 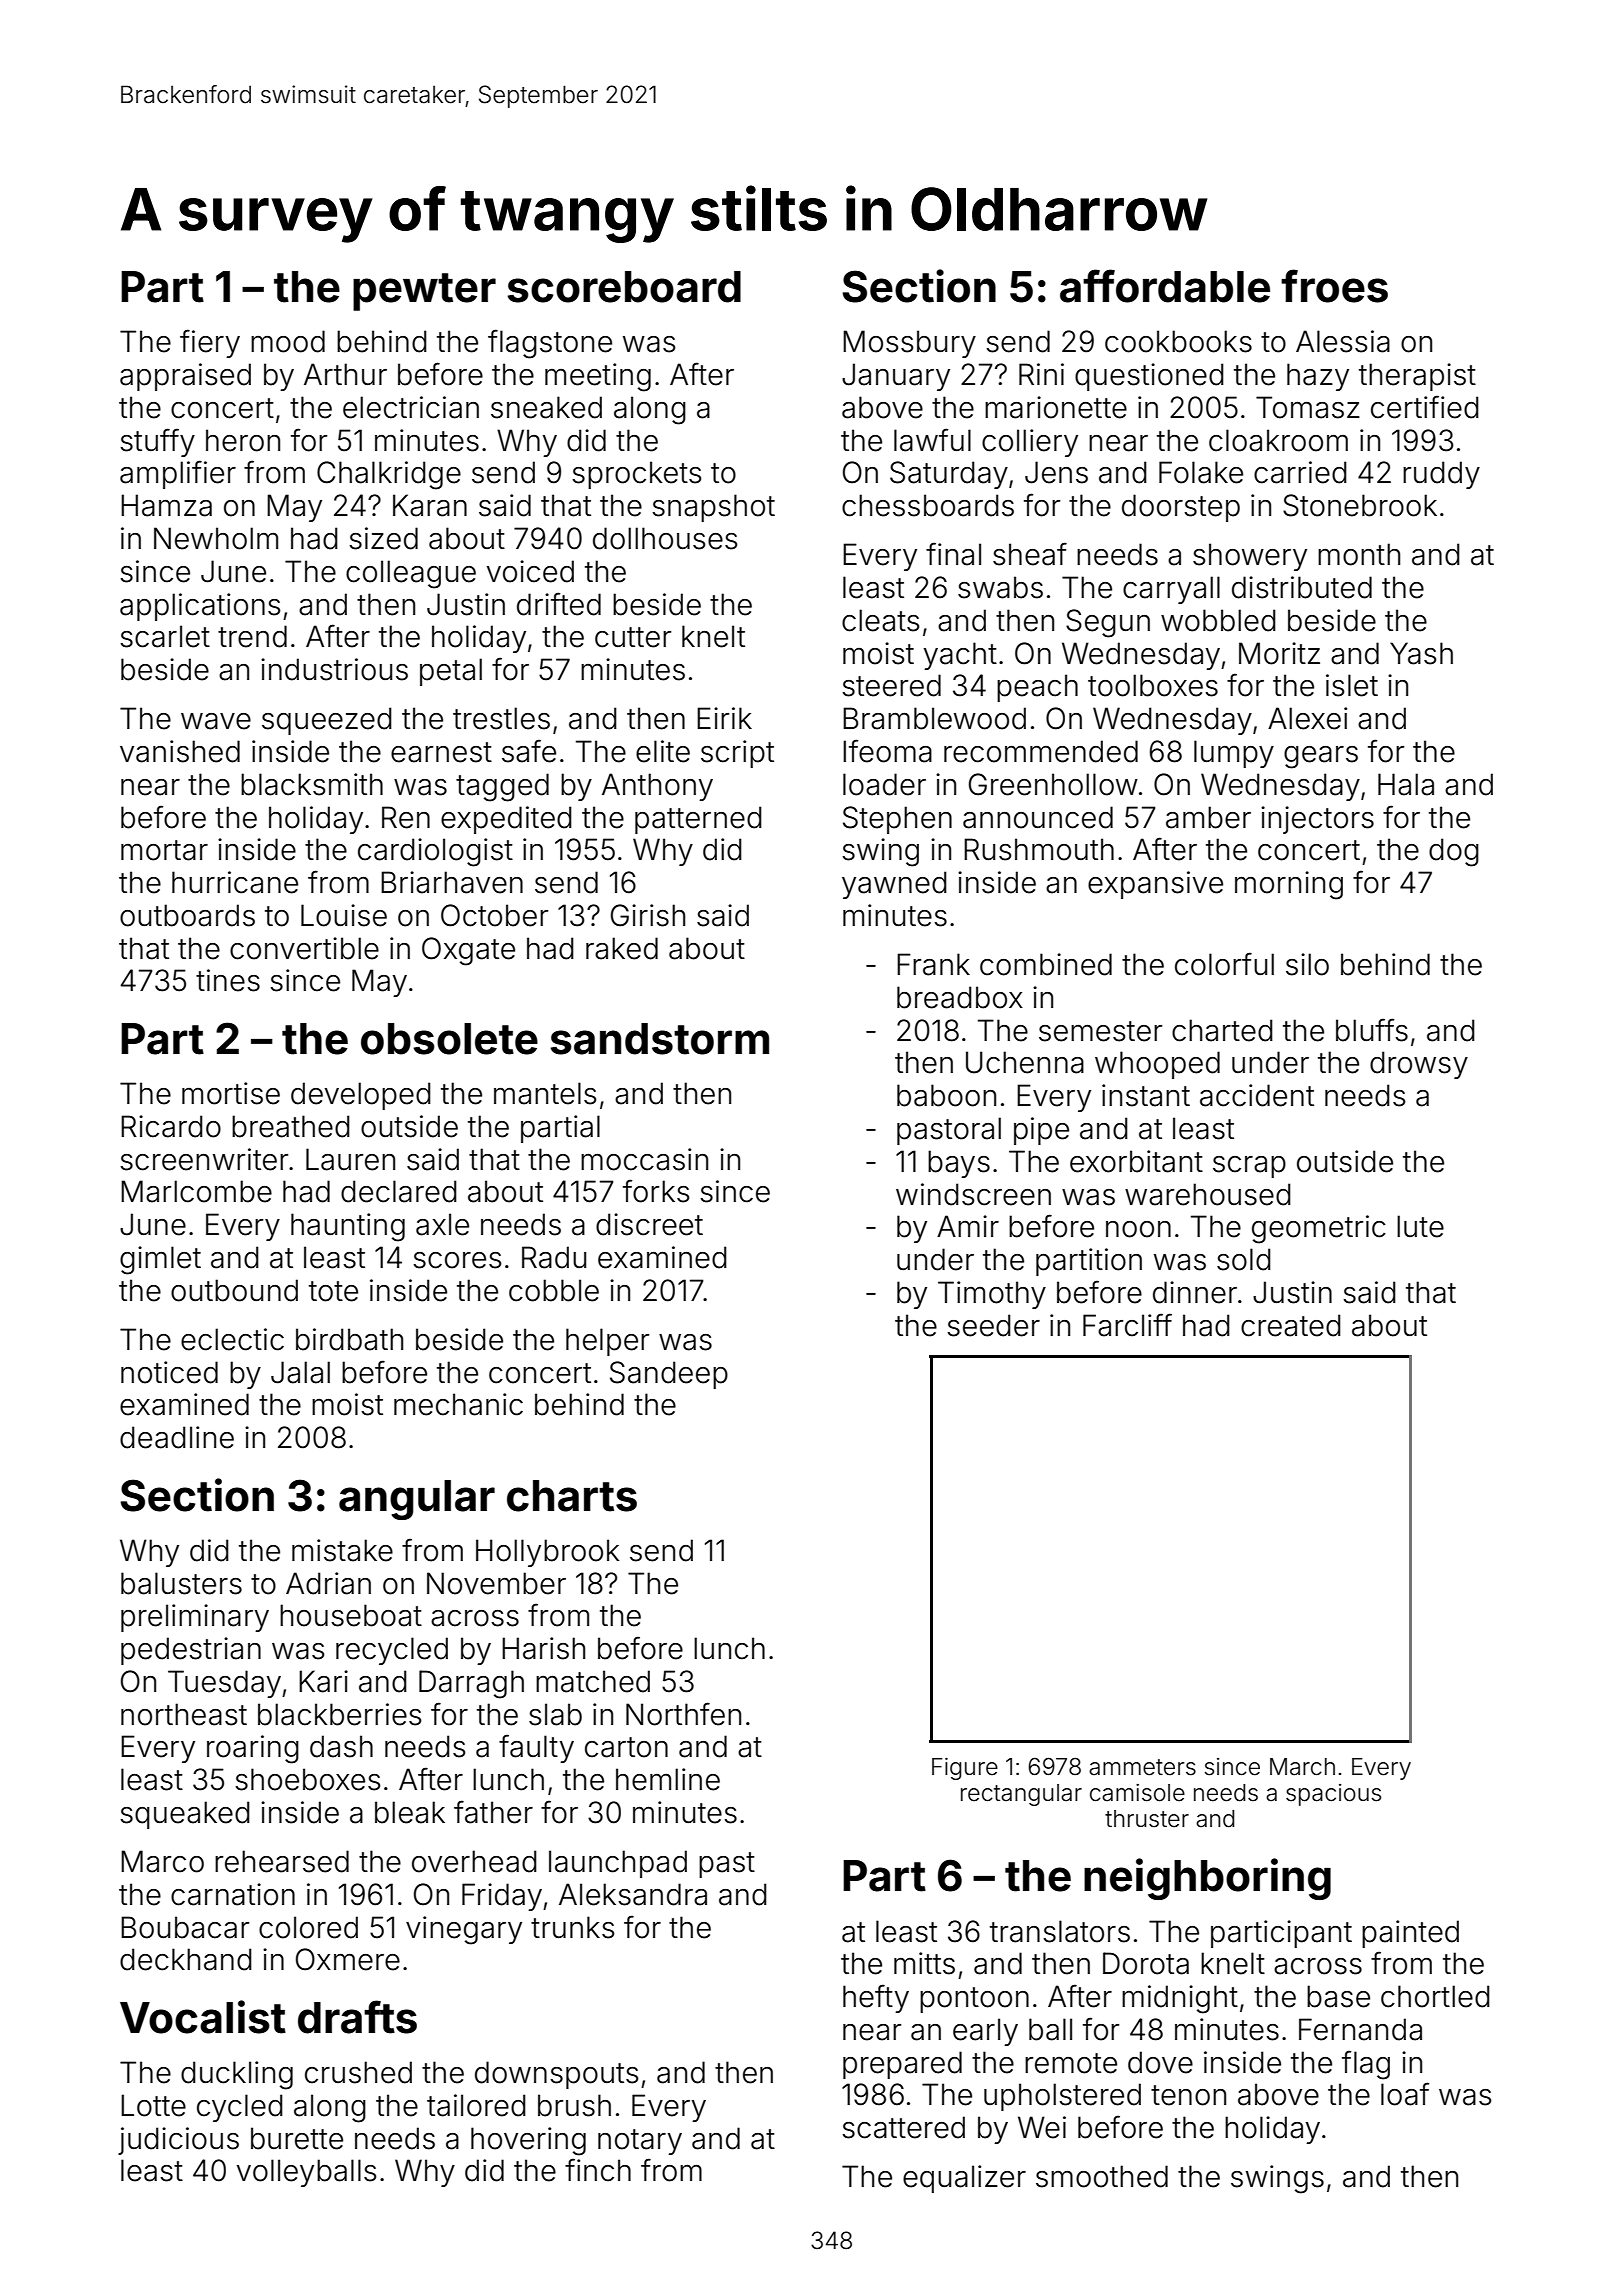 What do you see at coordinates (1165, 286) in the image?
I see `affordable` at bounding box center [1165, 286].
